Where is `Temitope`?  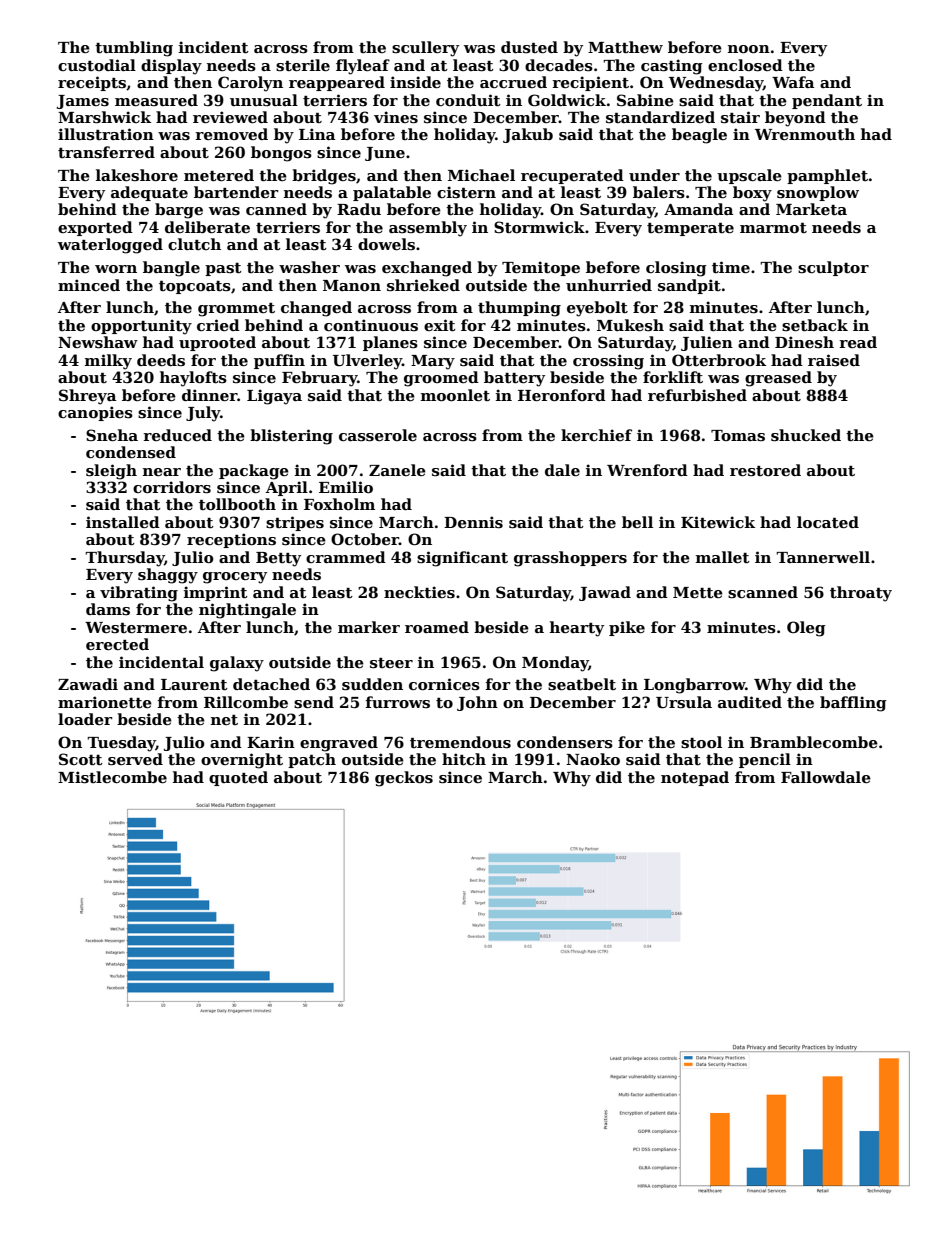
Temitope is located at coordinates (541, 268).
